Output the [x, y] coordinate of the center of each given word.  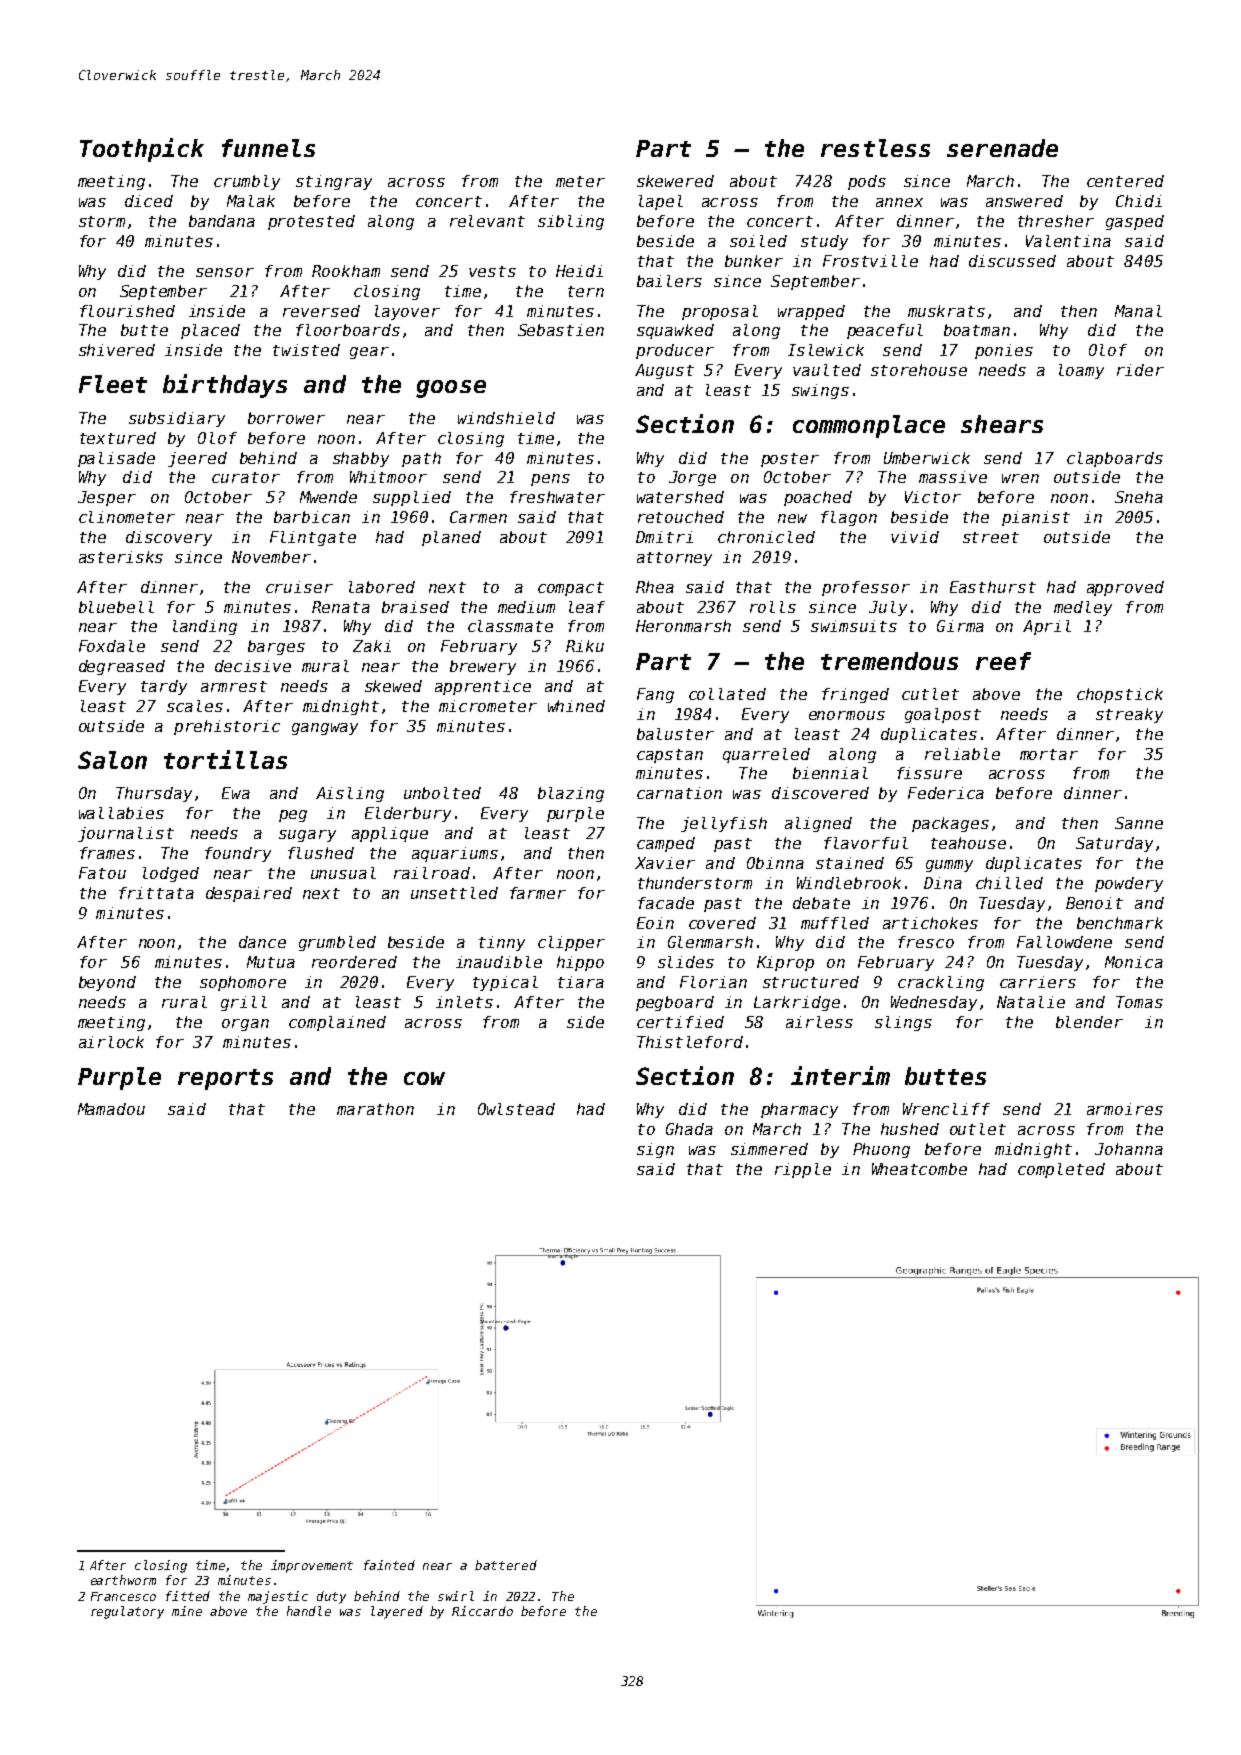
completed [1061, 1170]
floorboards [348, 330]
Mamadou [111, 1109]
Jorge [692, 478]
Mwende [328, 497]
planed [451, 538]
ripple [803, 1170]
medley [1083, 608]
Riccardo [482, 1611]
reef [1003, 661]
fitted [188, 1596]
